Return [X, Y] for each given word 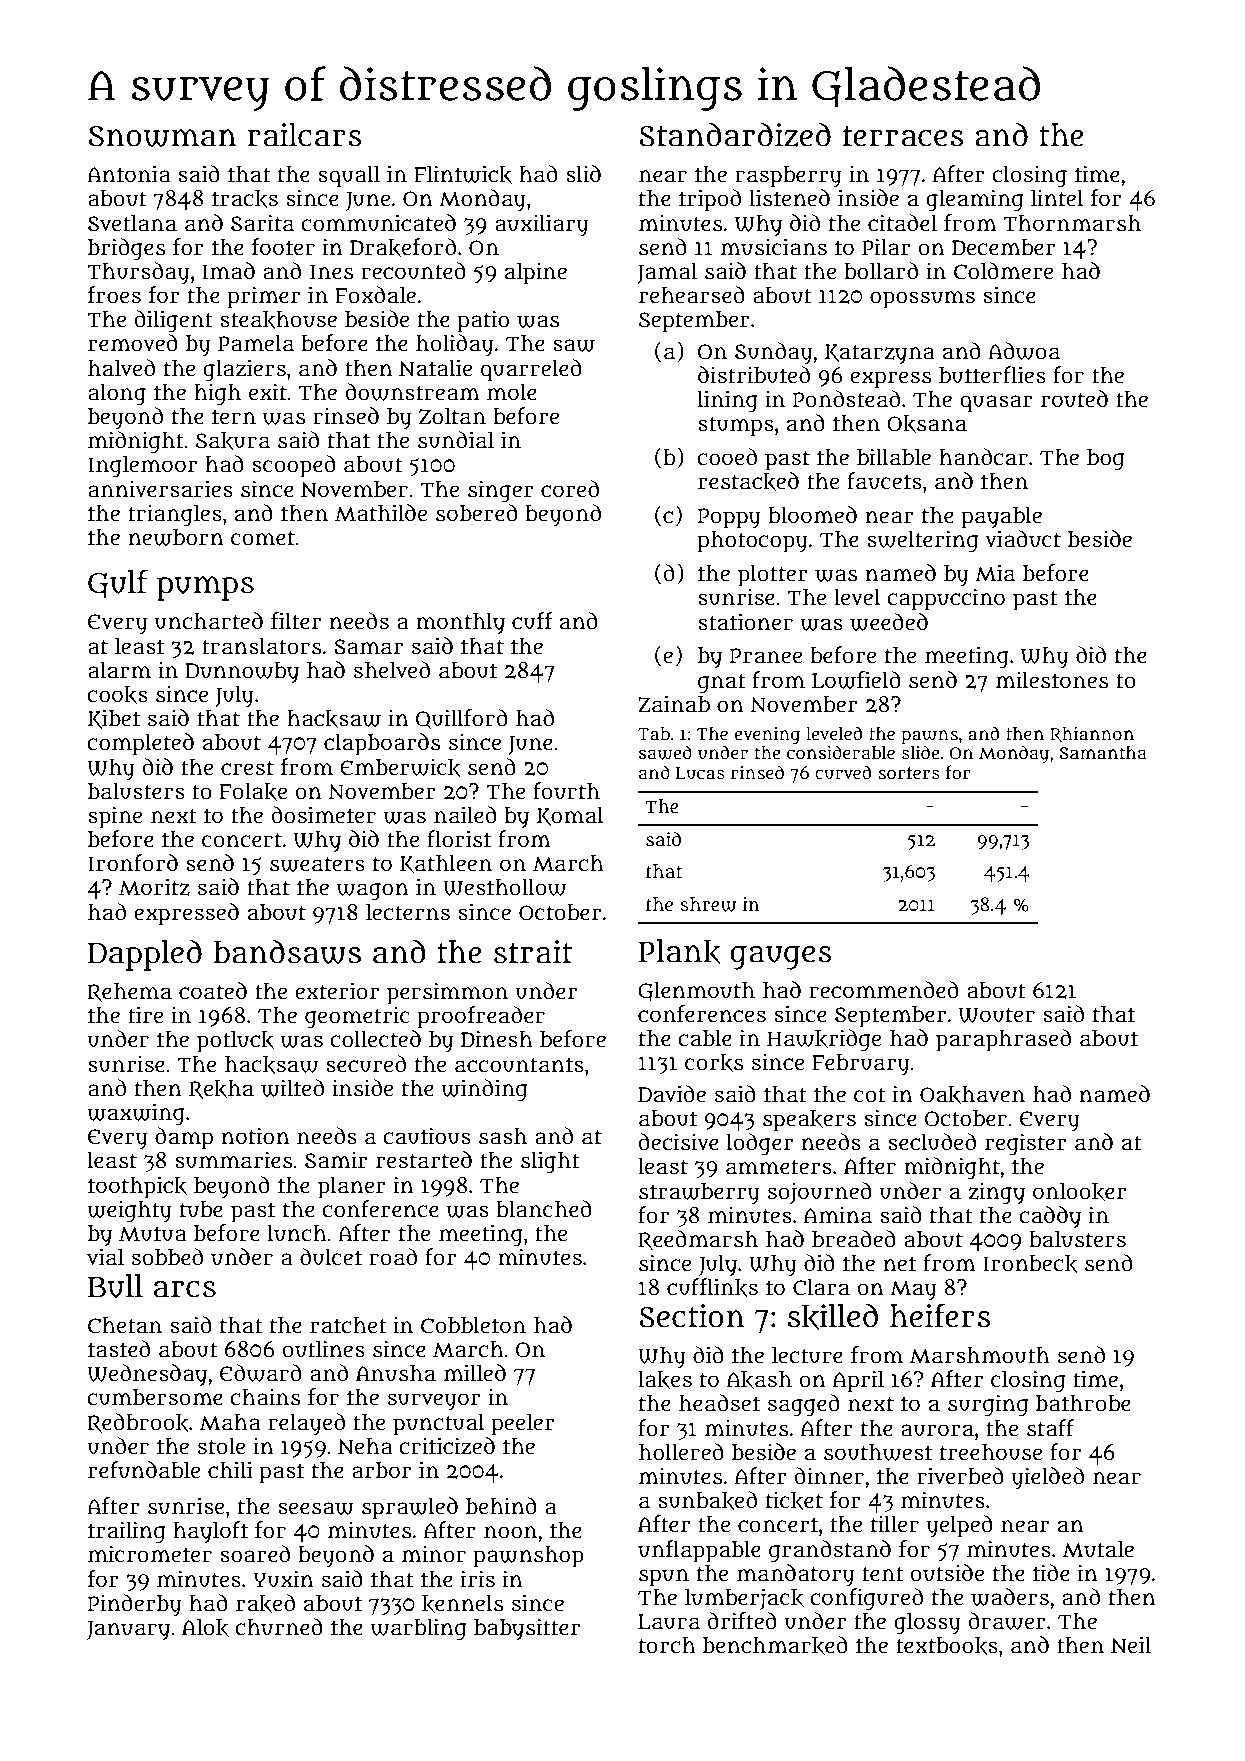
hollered [681, 1452]
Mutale [1098, 1549]
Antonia [129, 174]
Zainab [674, 704]
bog [1105, 460]
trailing [126, 1532]
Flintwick [463, 174]
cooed [727, 457]
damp [184, 1138]
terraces [903, 136]
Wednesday [147, 1375]
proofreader [481, 1017]
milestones [1052, 680]
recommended [884, 990]
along [117, 394]
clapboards [382, 744]
